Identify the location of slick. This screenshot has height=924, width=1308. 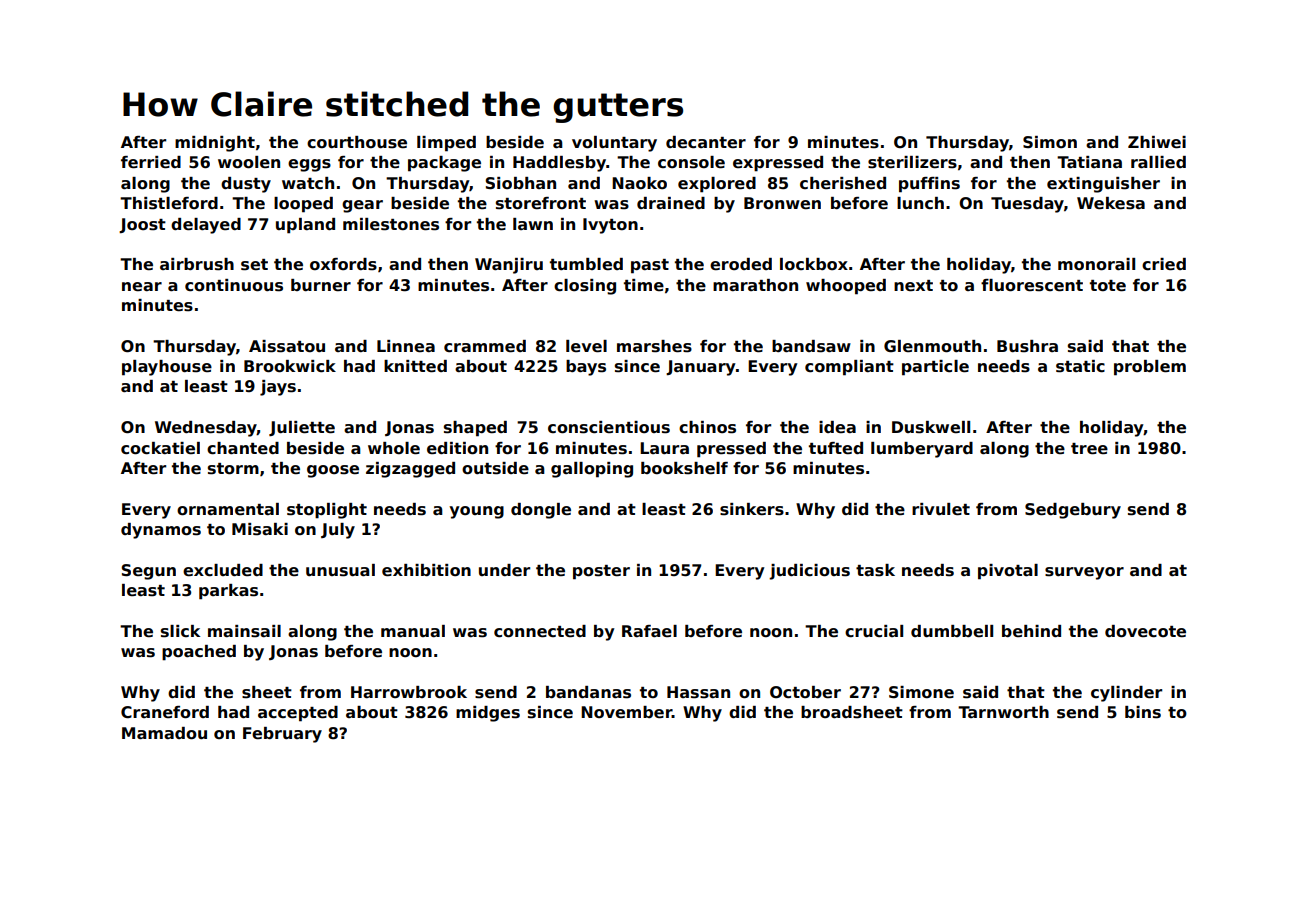
(180, 631).
